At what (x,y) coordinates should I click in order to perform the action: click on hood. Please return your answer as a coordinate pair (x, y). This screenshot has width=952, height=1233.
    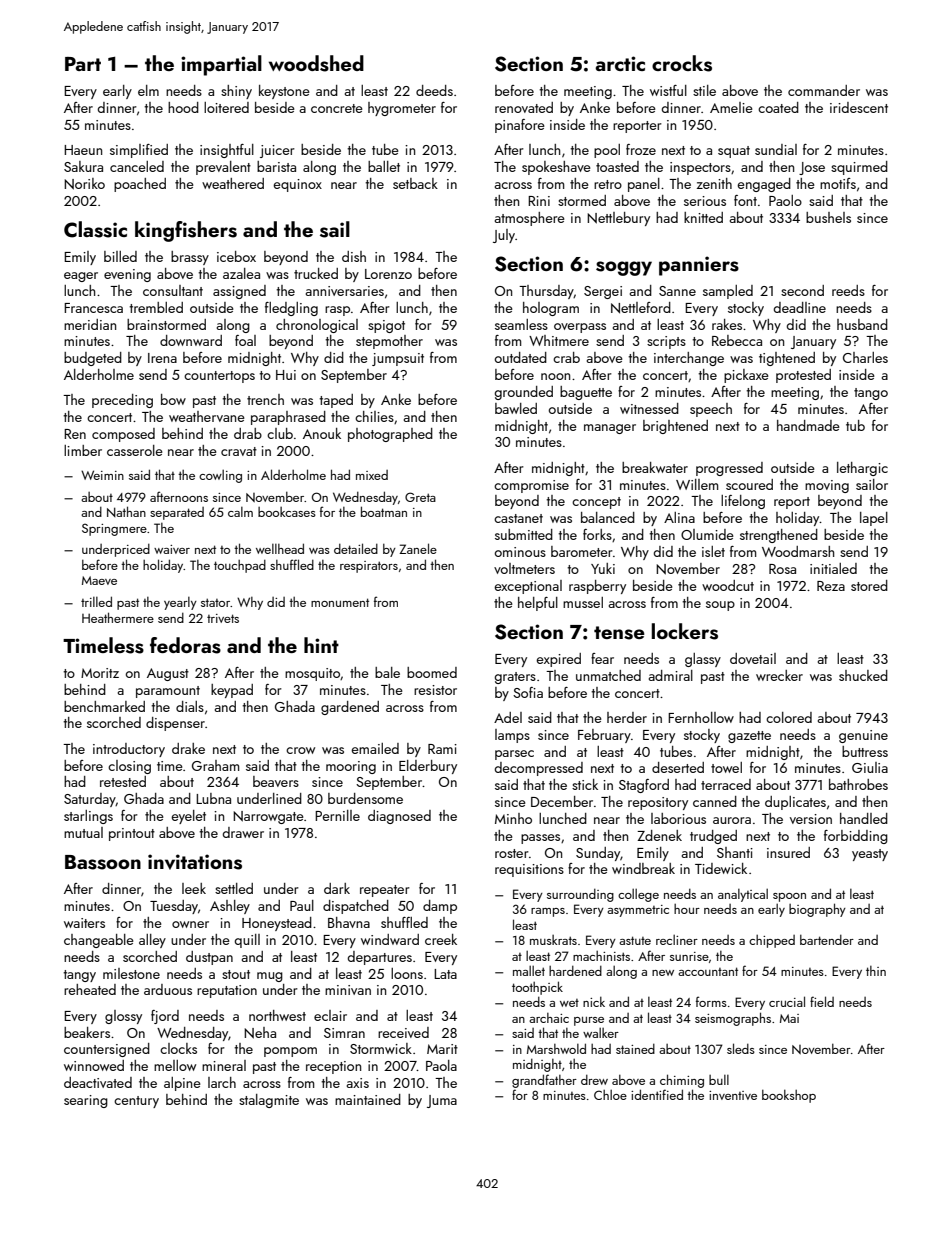
    Looking at the image, I should click on (183, 107).
